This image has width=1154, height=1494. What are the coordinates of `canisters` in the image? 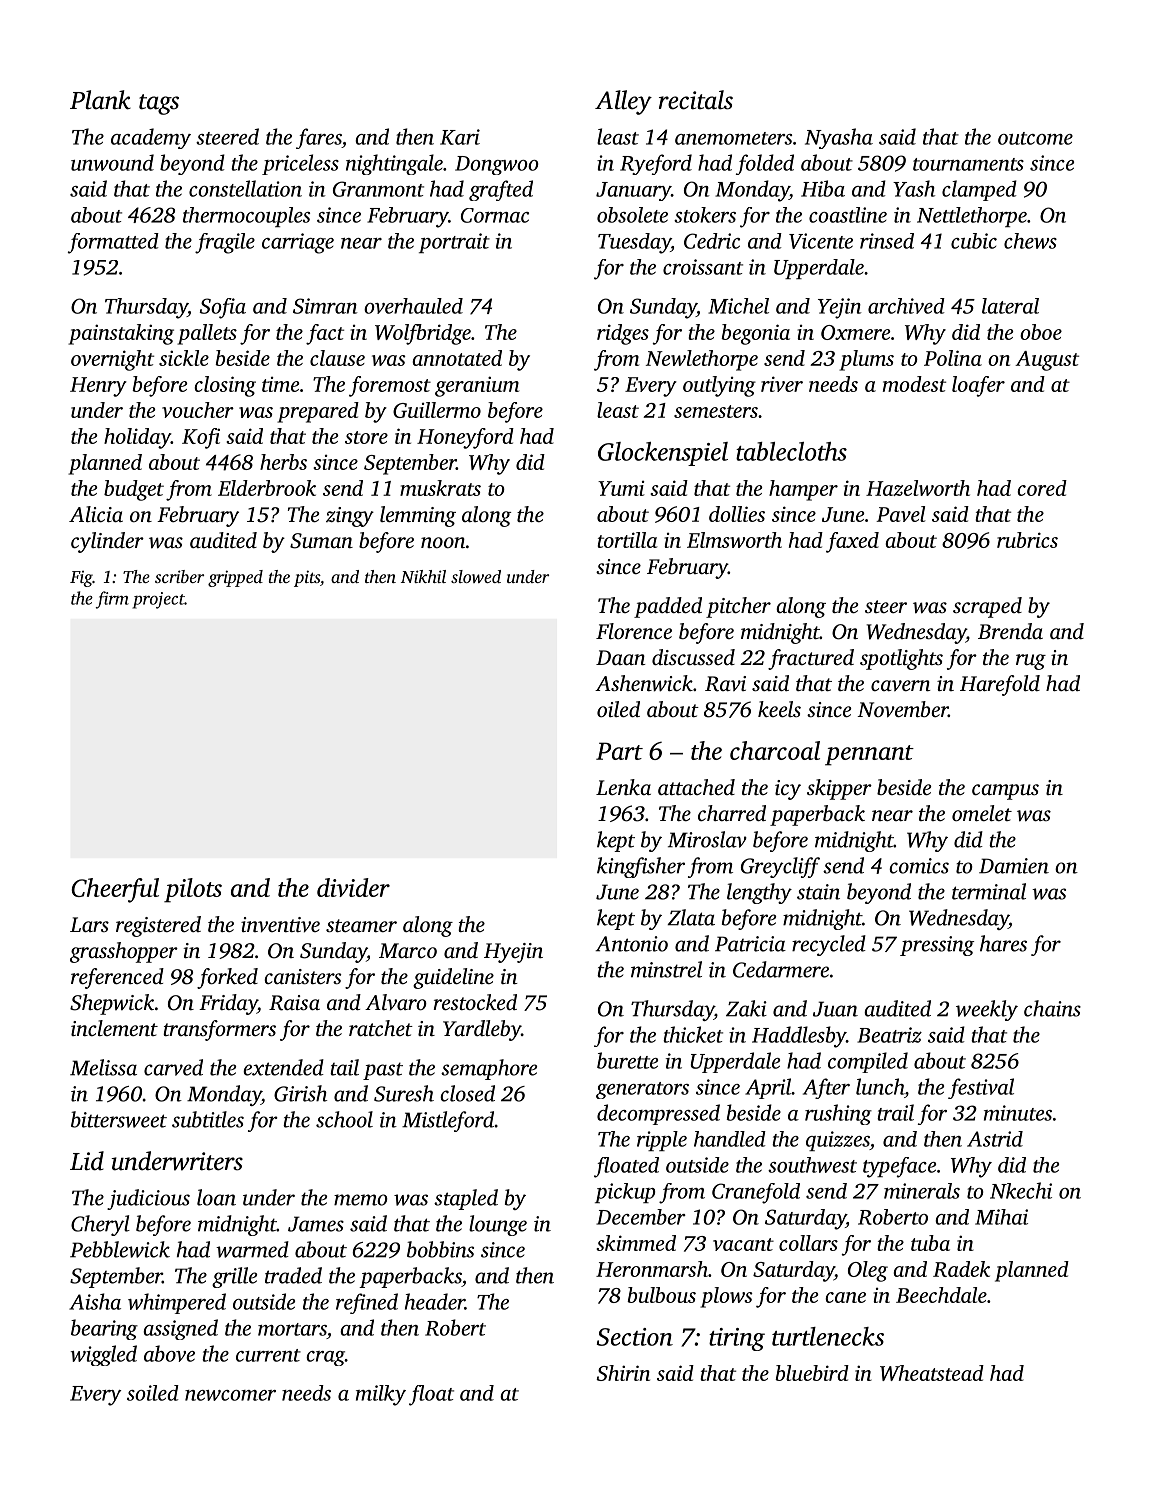 It's located at (302, 976).
